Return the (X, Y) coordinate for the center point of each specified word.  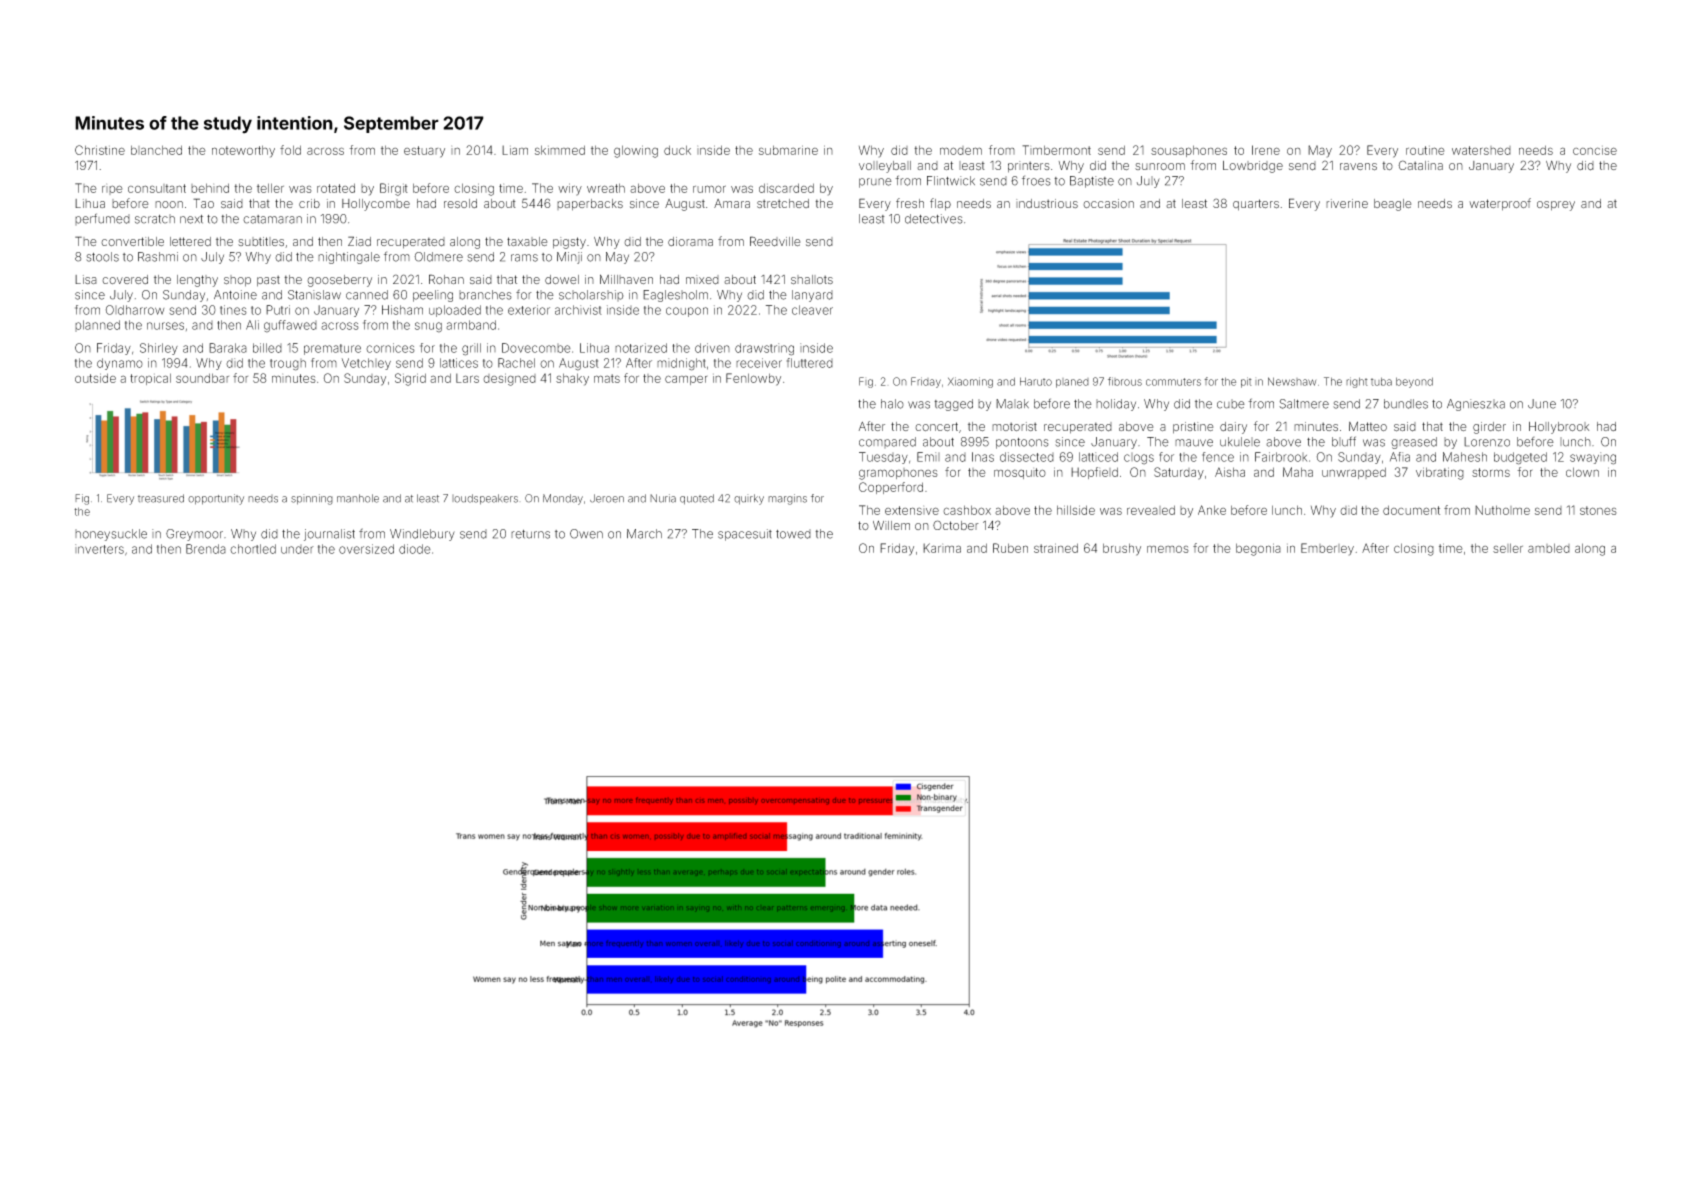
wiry (570, 189)
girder (1489, 428)
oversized (366, 549)
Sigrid (410, 379)
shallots (812, 280)
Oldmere (438, 257)
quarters (1256, 205)
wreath (606, 188)
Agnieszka (1476, 405)
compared (887, 442)
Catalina (1420, 165)
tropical (150, 379)
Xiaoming (970, 382)
